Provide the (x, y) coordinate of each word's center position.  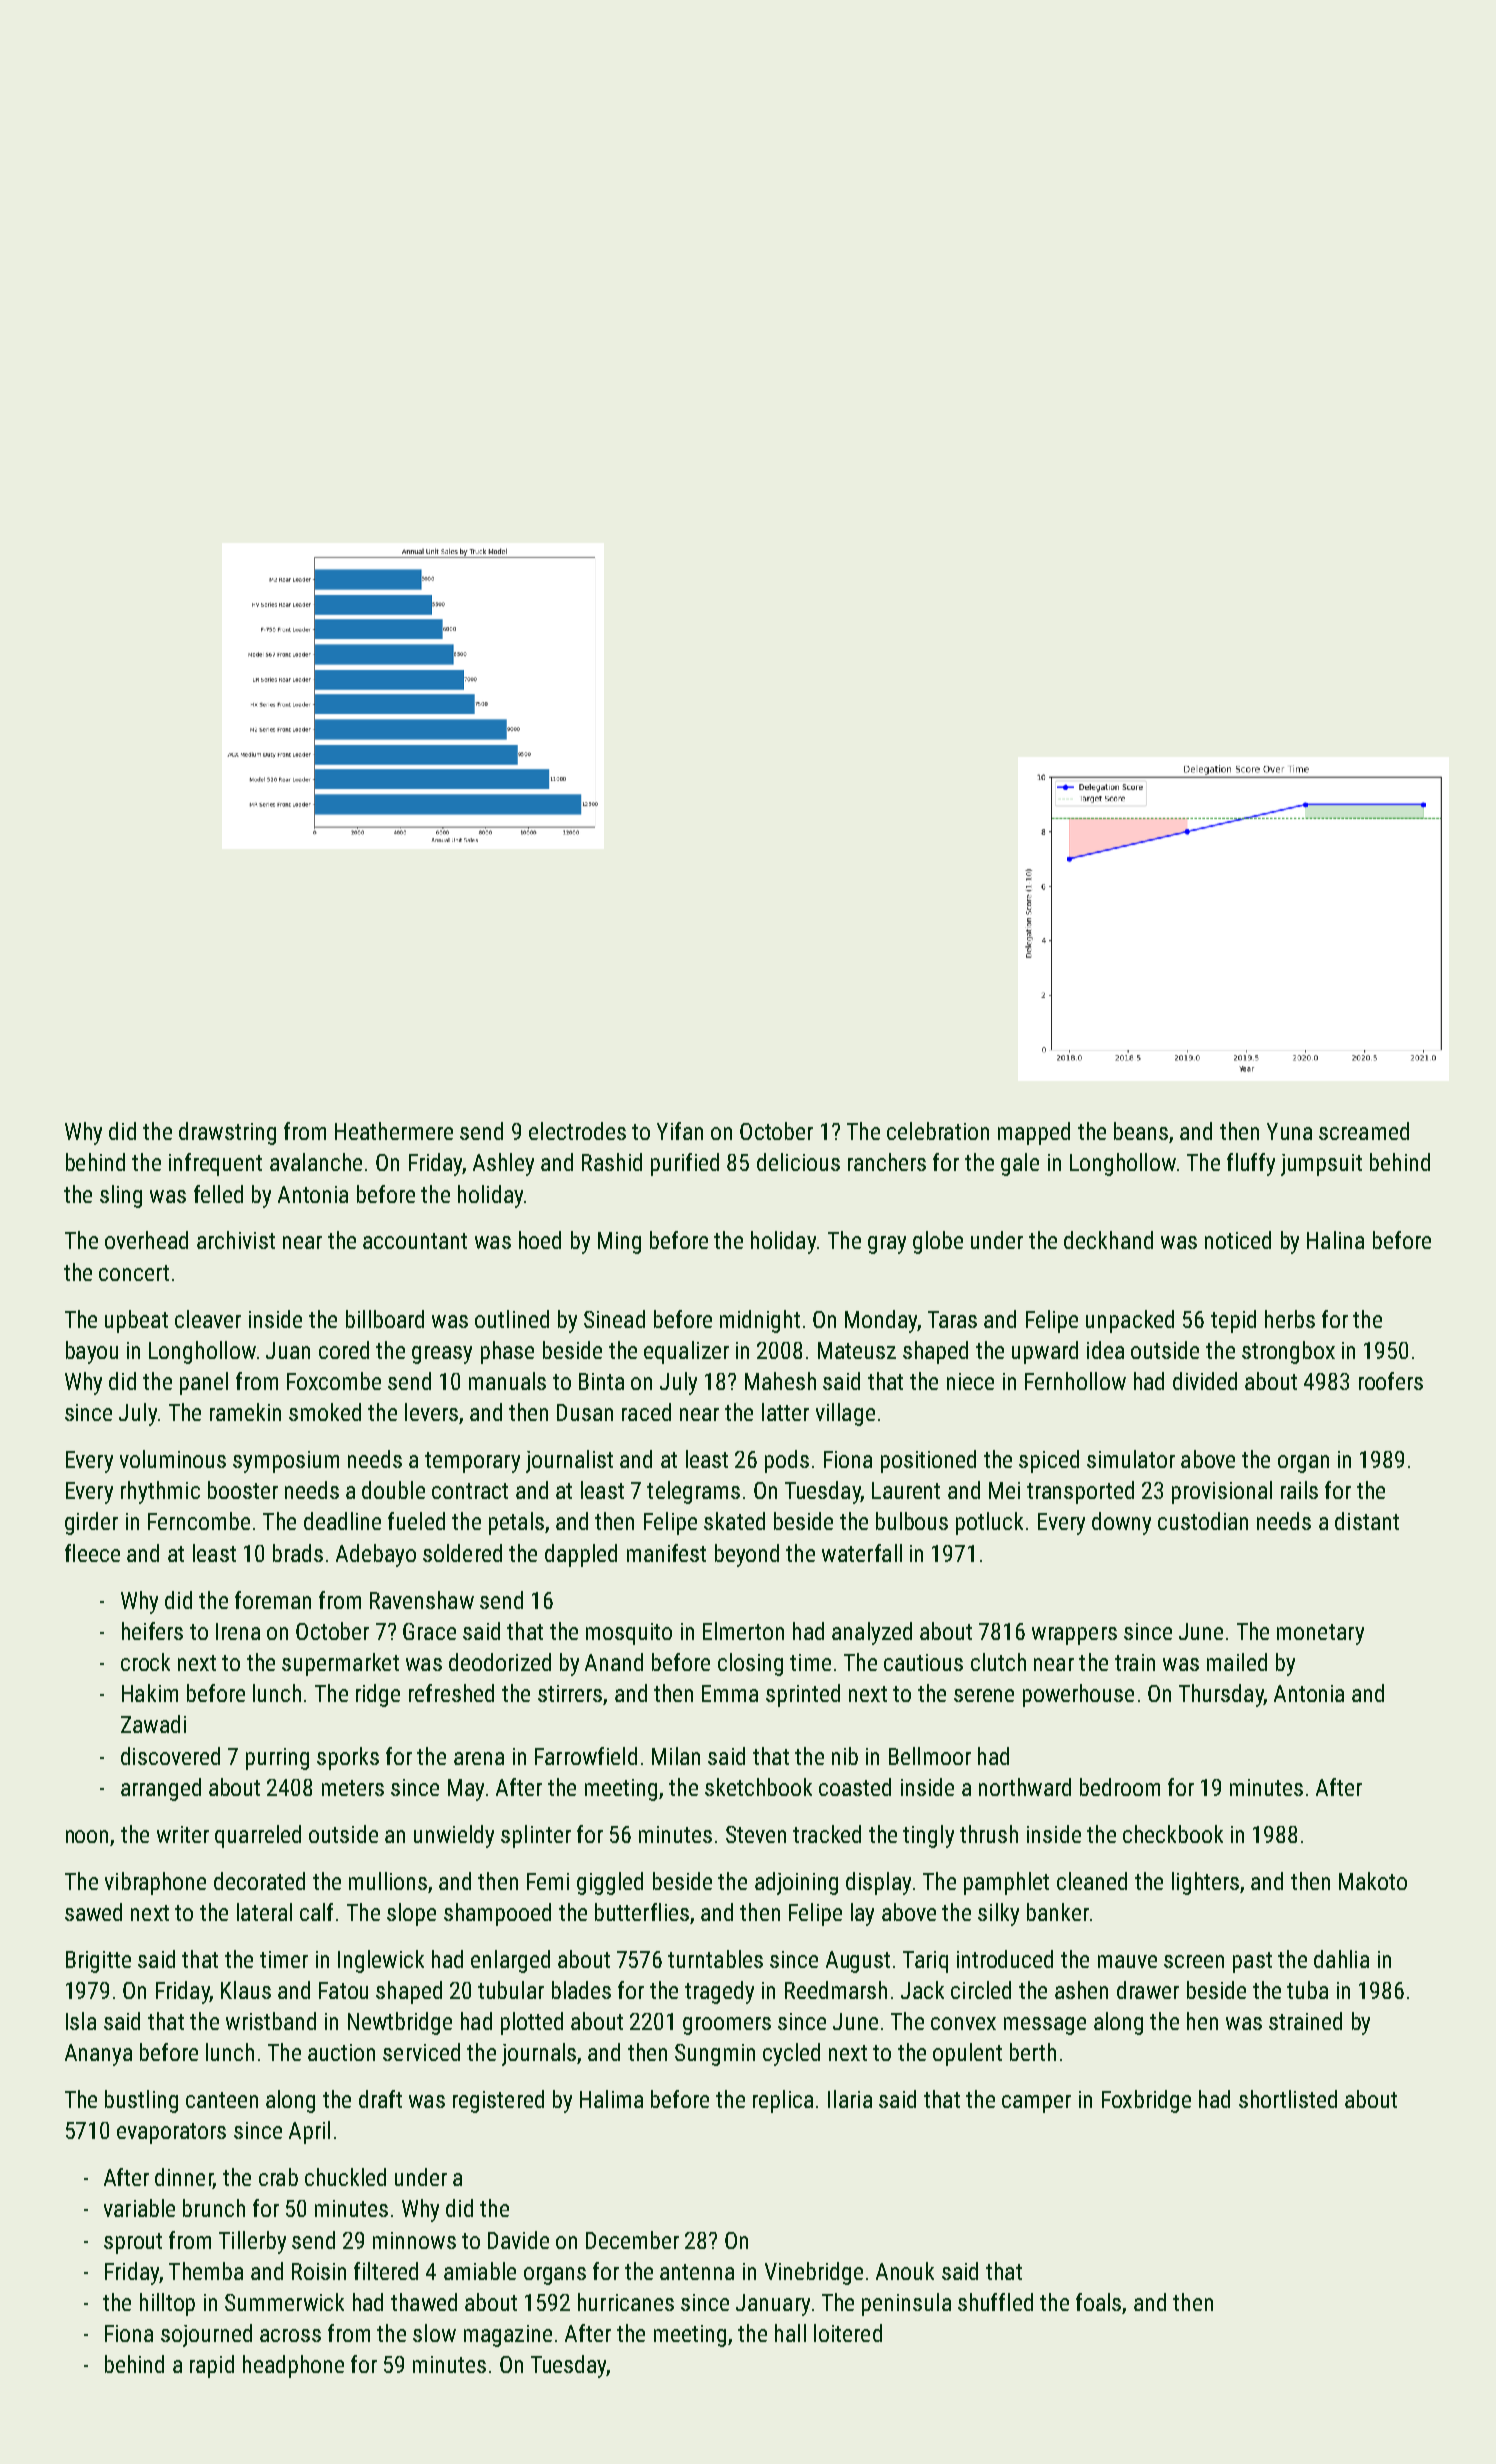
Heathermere (394, 1131)
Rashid (612, 1162)
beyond (747, 1555)
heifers (152, 1631)
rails (1299, 1490)
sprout (133, 2243)
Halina (1335, 1240)
